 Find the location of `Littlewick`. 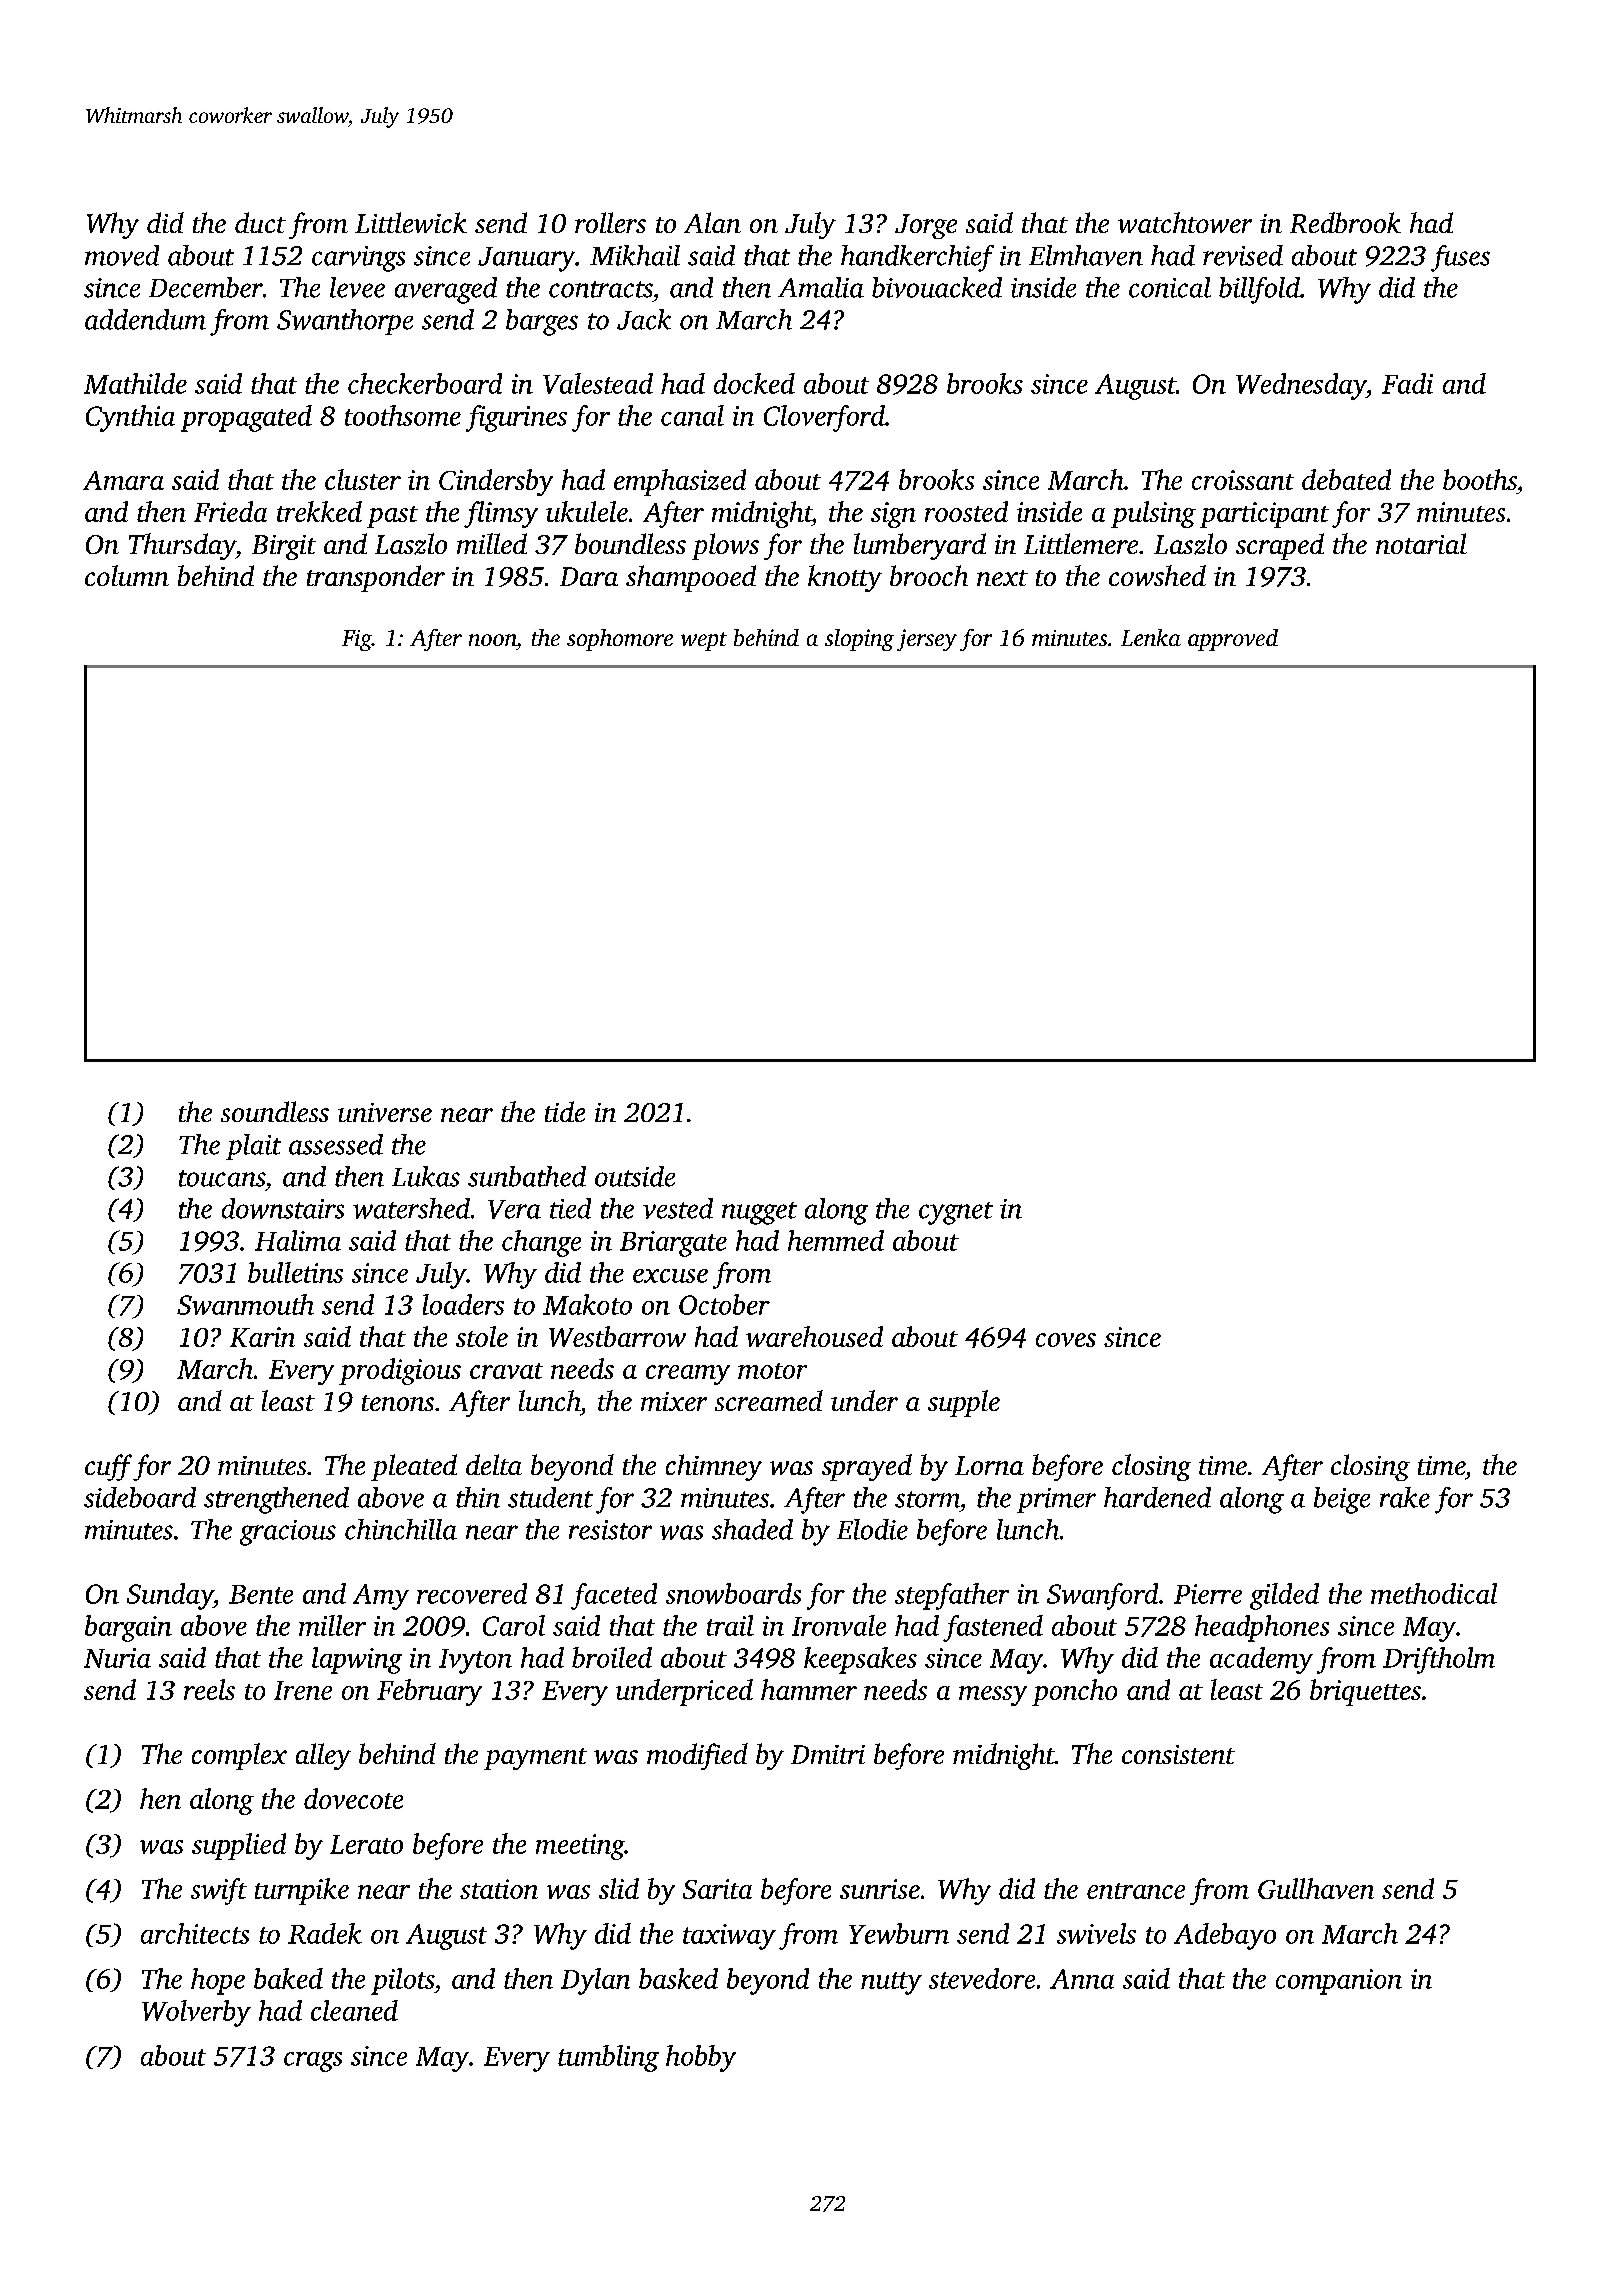

Littlewick is located at coordinates (411, 222).
